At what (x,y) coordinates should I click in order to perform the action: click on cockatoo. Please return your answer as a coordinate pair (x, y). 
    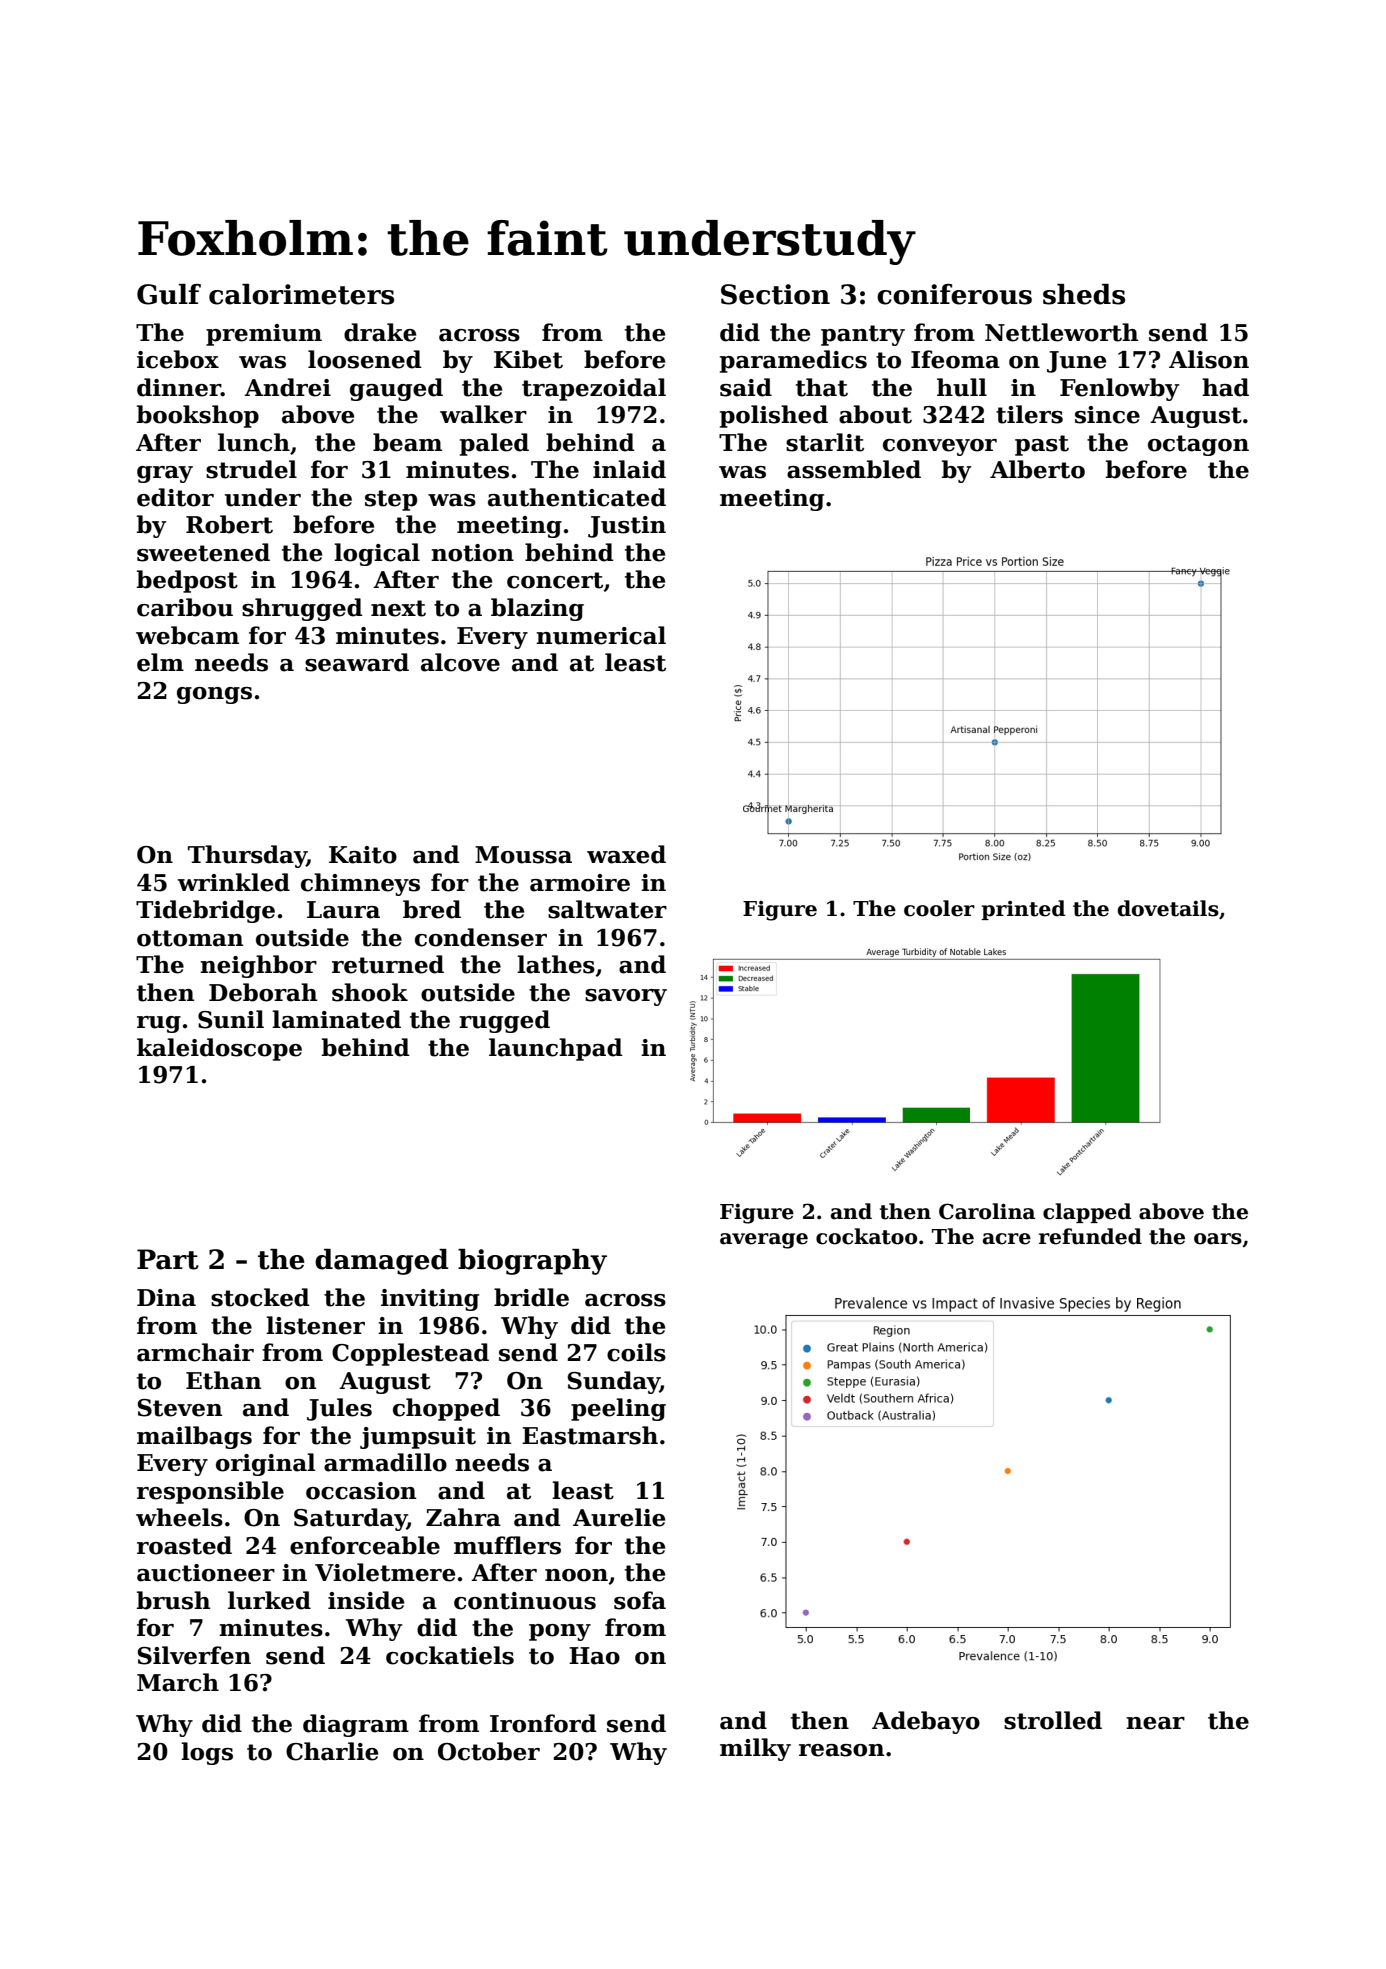
    Looking at the image, I should click on (866, 1236).
